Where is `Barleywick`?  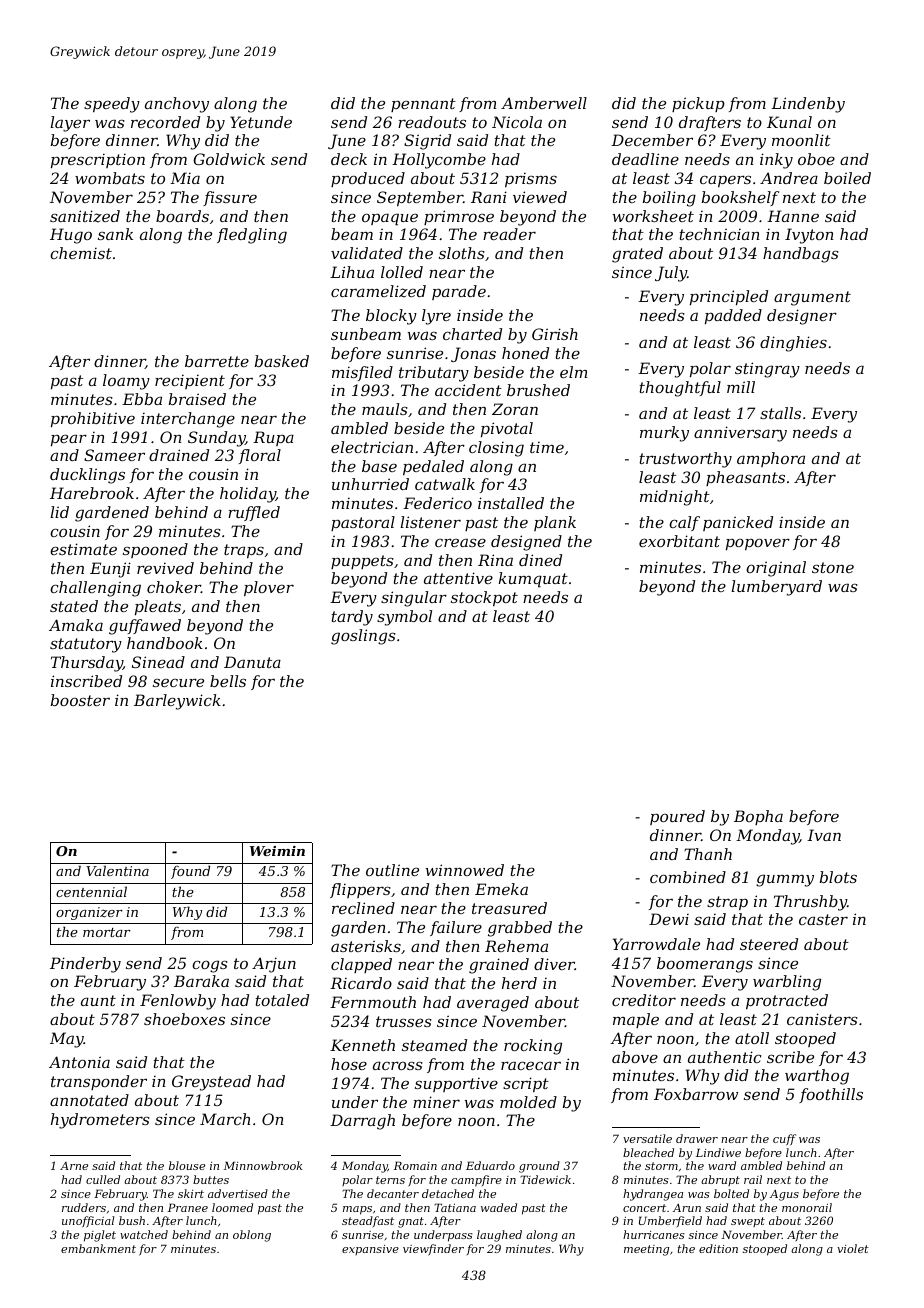 Barleywick is located at coordinates (177, 702).
